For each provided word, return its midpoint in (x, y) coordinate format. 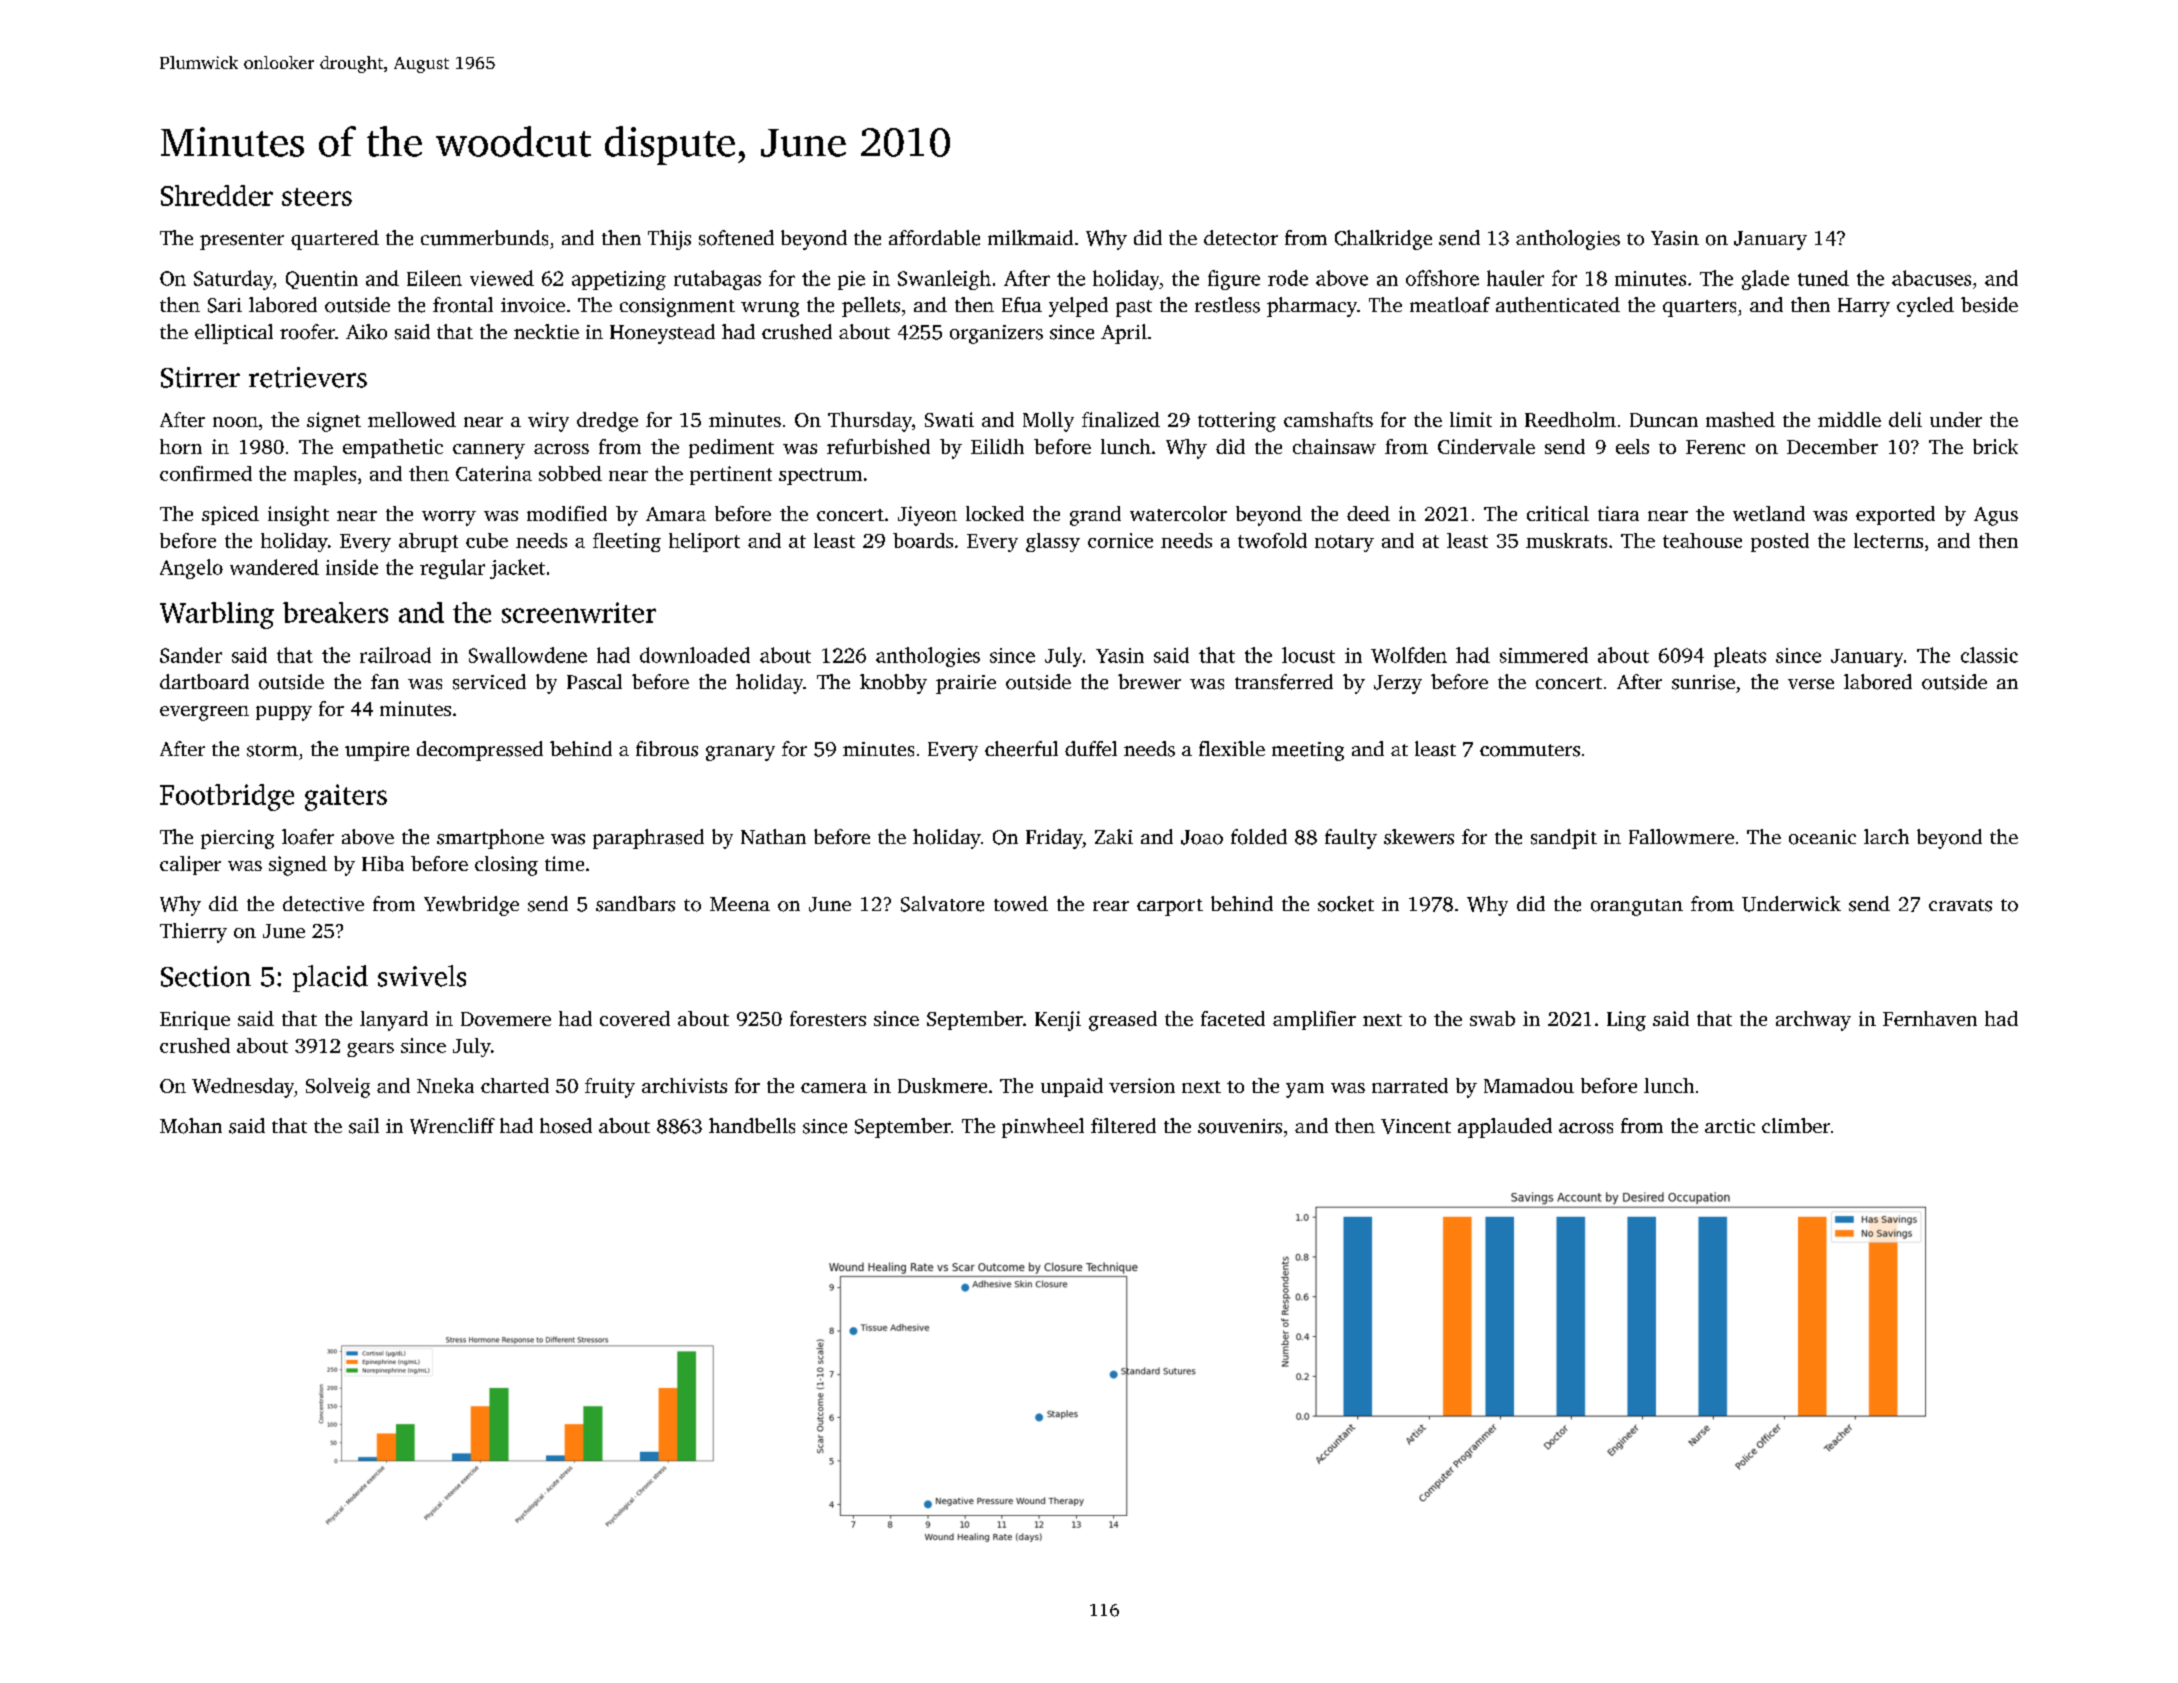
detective (323, 904)
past (1134, 308)
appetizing (619, 280)
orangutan (1637, 907)
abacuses (1931, 278)
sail (364, 1126)
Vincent (1416, 1126)
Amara (676, 514)
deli (1905, 419)
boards (923, 540)
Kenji (1058, 1021)
